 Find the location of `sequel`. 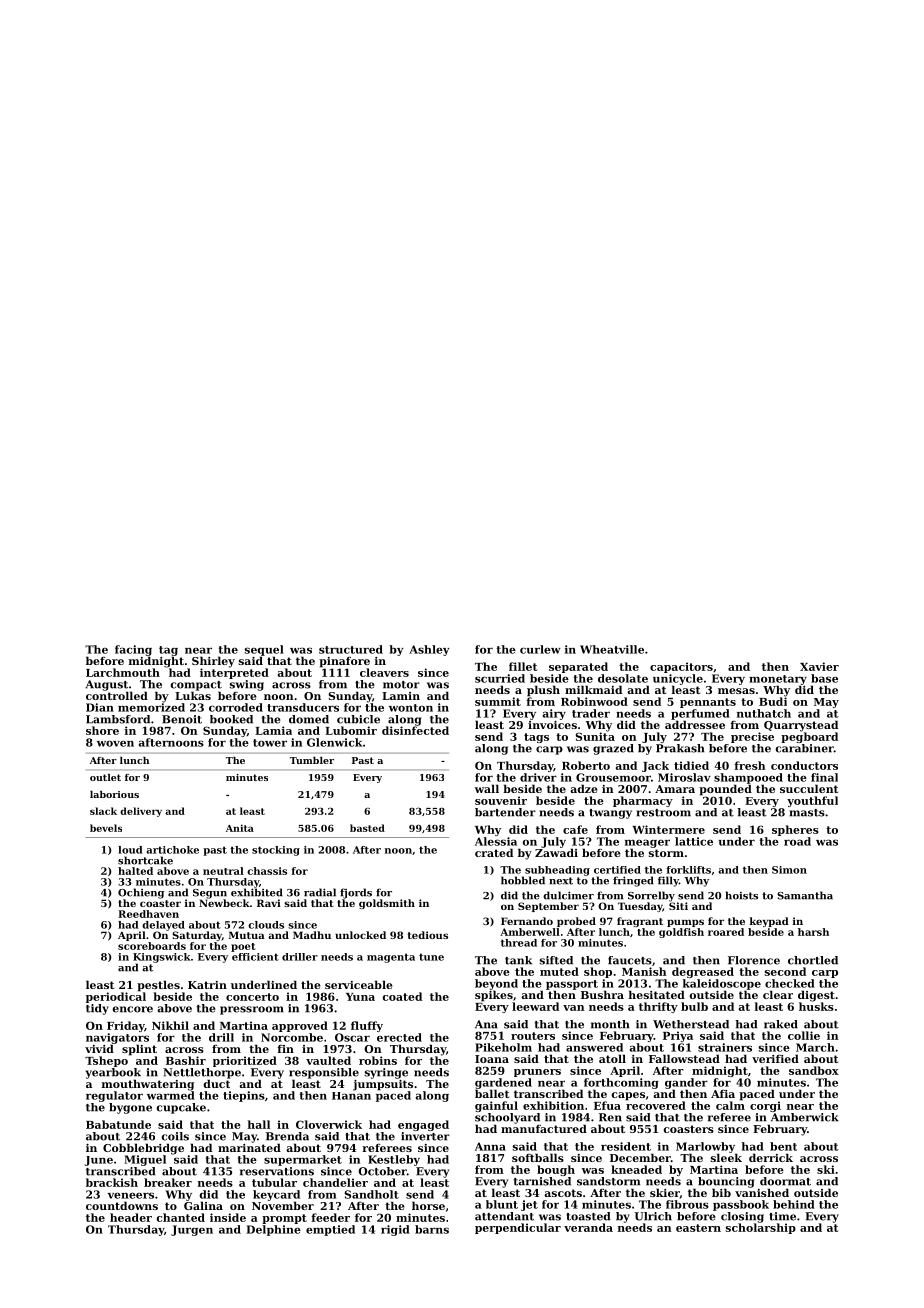

sequel is located at coordinates (264, 650).
